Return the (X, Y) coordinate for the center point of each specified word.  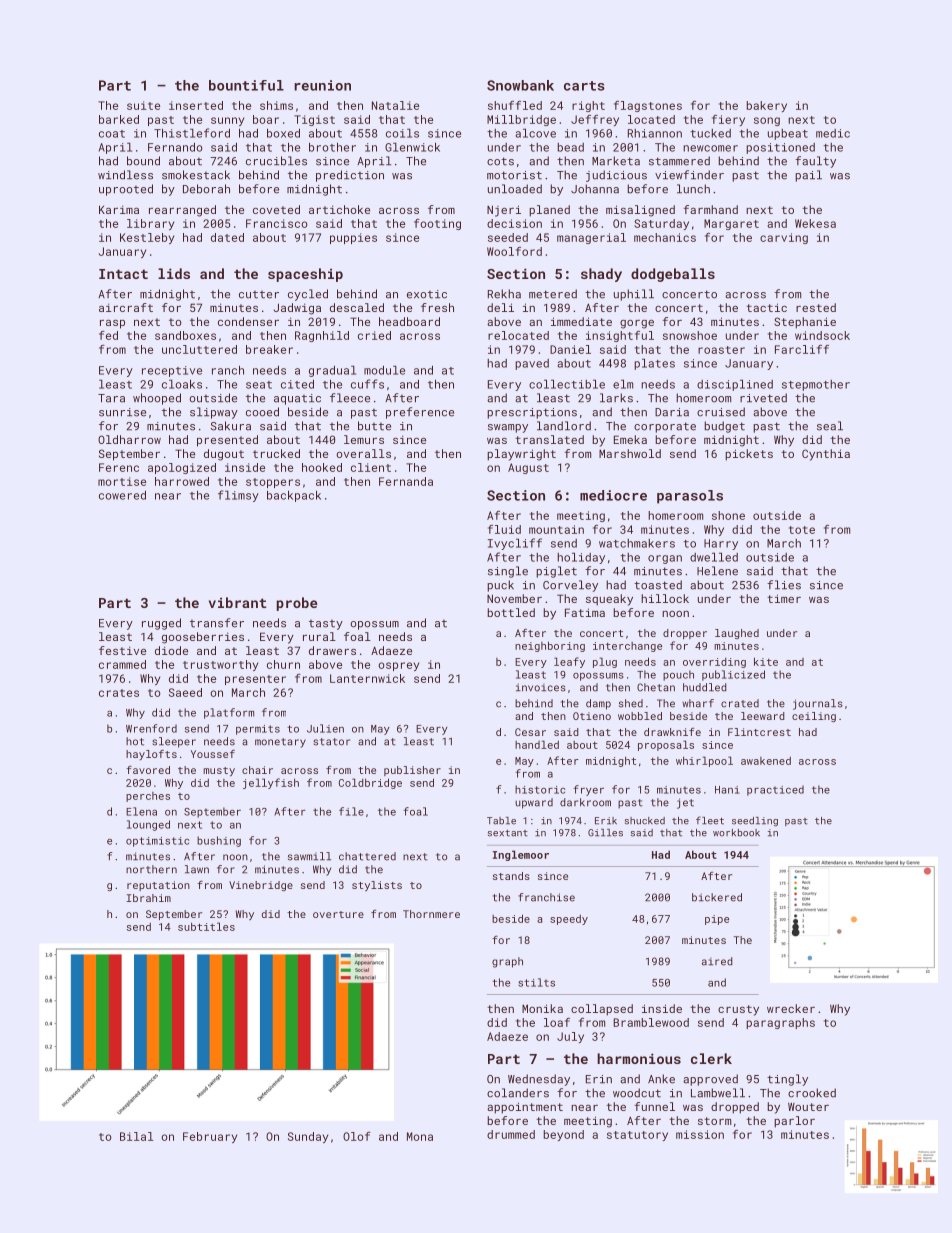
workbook (736, 833)
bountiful (246, 85)
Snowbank (520, 85)
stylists (377, 886)
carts (584, 86)
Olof (357, 1136)
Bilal (136, 1136)
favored (148, 769)
